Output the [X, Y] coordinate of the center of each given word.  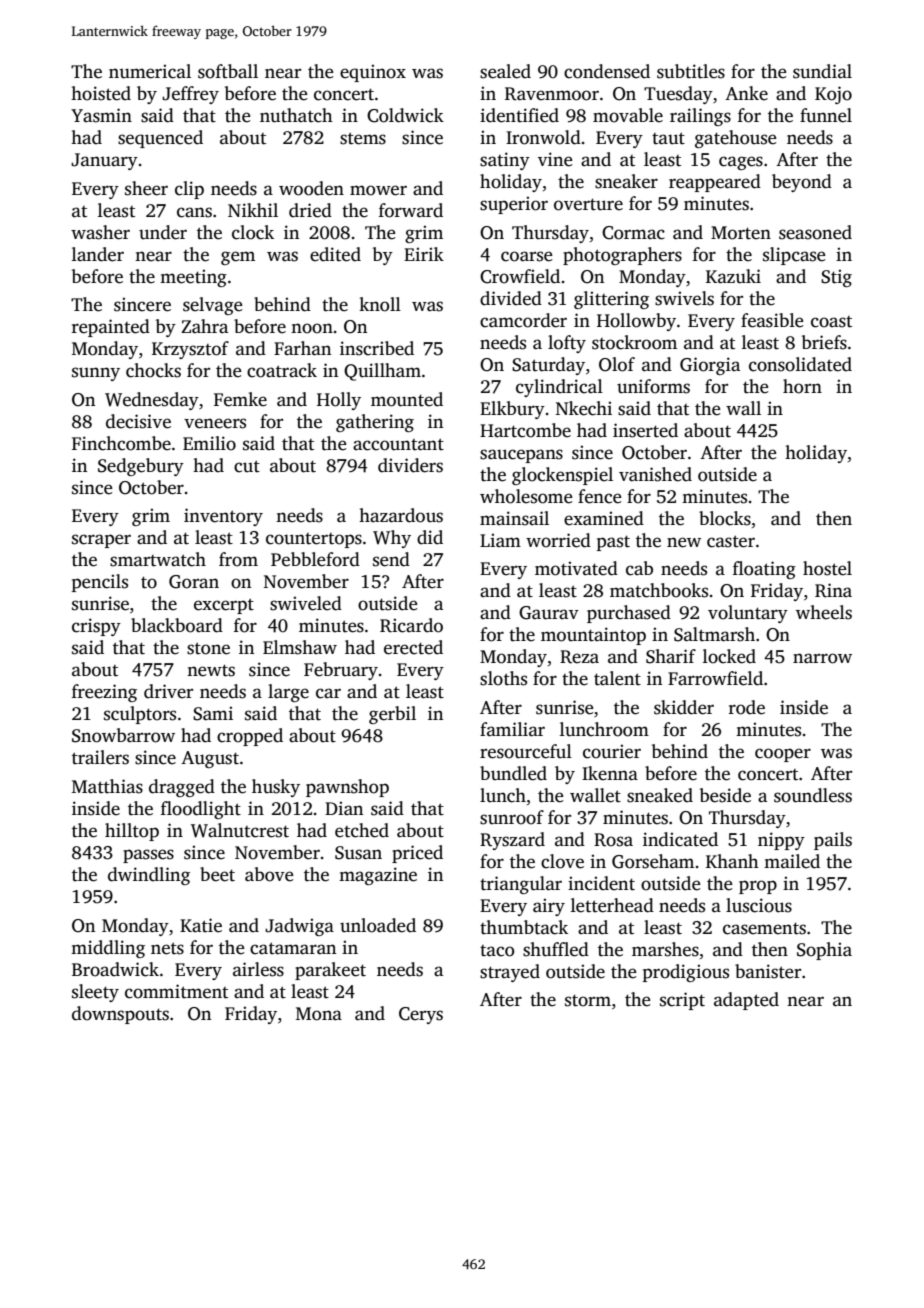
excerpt [224, 606]
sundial [822, 71]
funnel [826, 115]
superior [514, 205]
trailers [100, 757]
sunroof [512, 817]
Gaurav [549, 613]
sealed [505, 71]
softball [228, 71]
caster [731, 541]
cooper [783, 755]
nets [167, 948]
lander [98, 254]
